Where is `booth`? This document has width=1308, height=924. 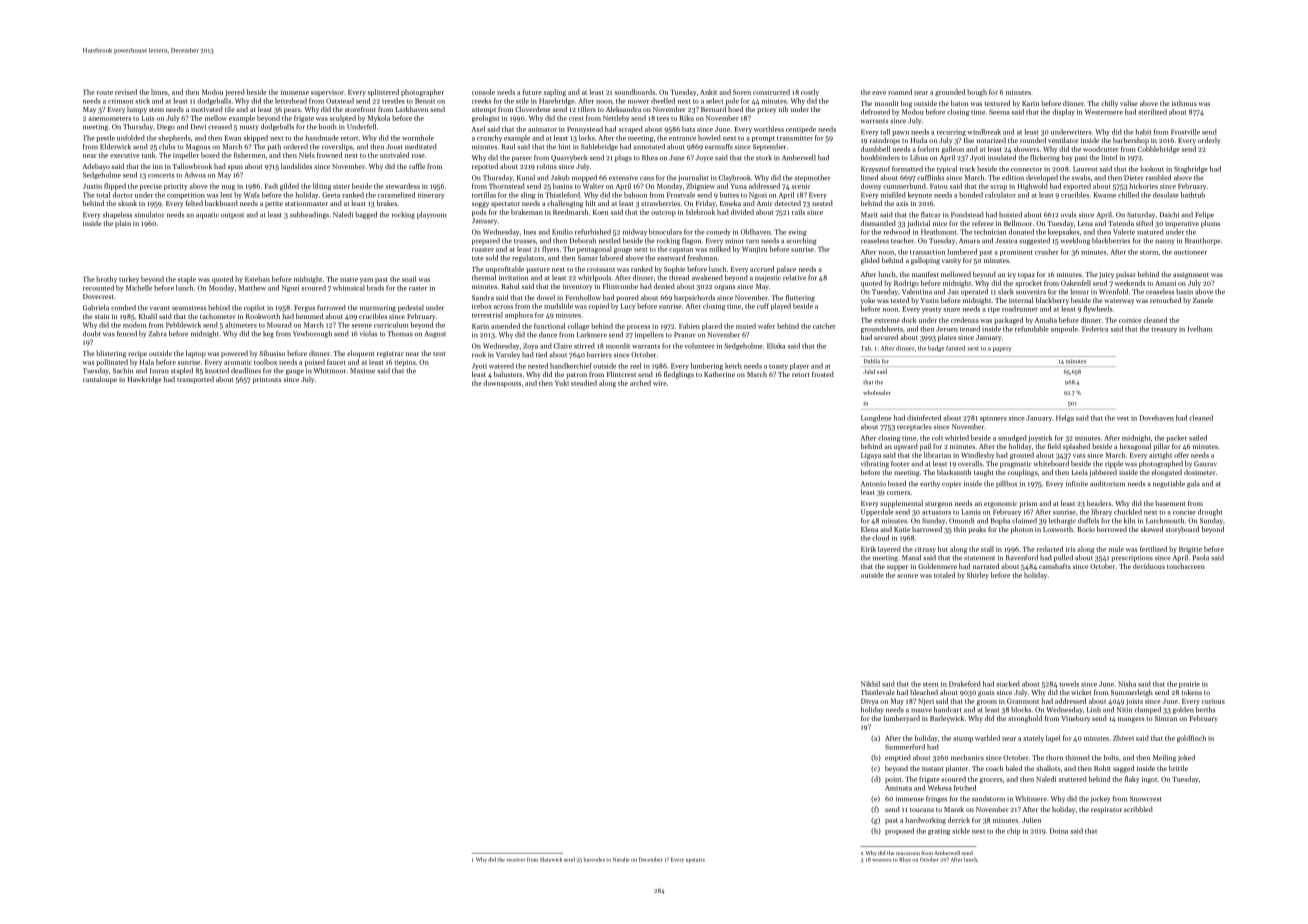
booth is located at coordinates (327, 127).
